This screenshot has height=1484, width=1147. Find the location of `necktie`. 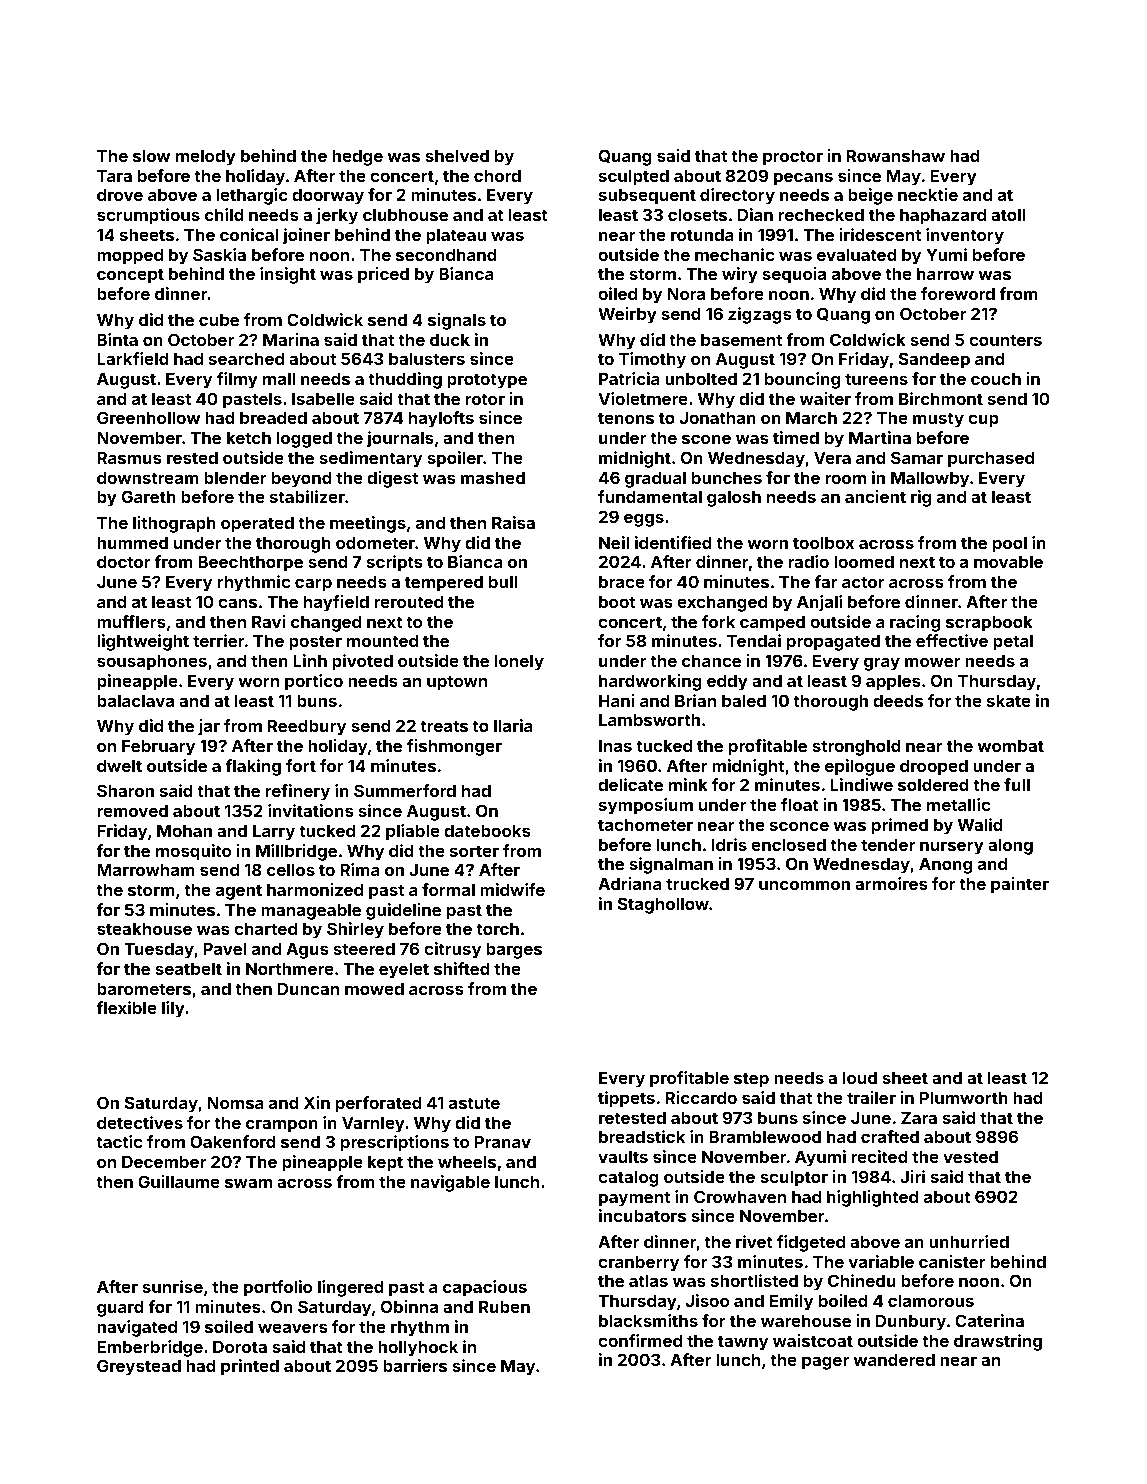

necktie is located at coordinates (928, 194).
